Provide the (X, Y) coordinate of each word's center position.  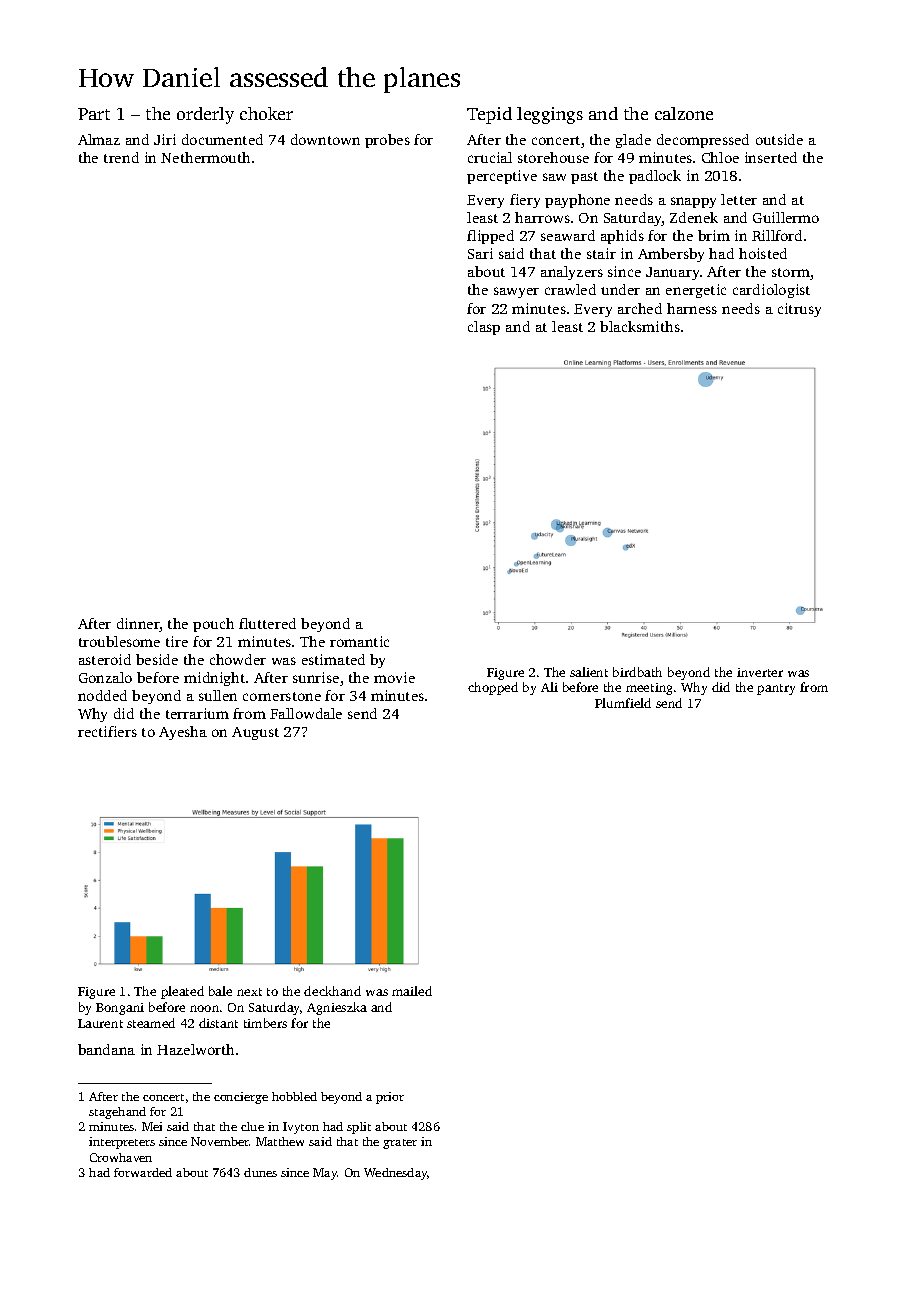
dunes (260, 1172)
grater (400, 1144)
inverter (760, 672)
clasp (484, 328)
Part (94, 114)
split (359, 1128)
